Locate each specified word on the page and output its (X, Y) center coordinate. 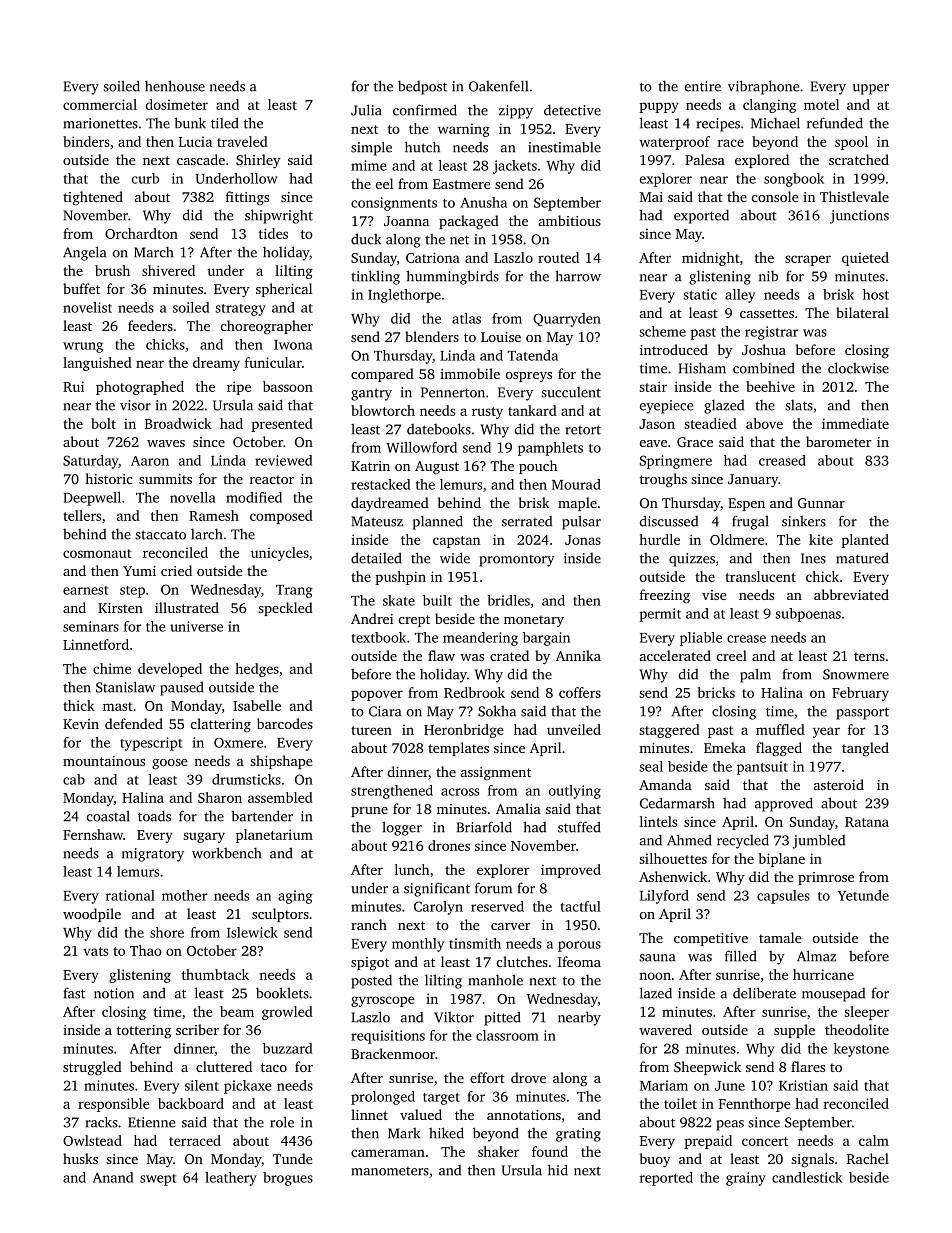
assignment (496, 774)
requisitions (388, 1037)
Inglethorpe (404, 296)
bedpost (422, 87)
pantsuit (762, 768)
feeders (150, 325)
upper (871, 89)
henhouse (175, 86)
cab (74, 779)
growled (287, 1013)
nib (768, 276)
